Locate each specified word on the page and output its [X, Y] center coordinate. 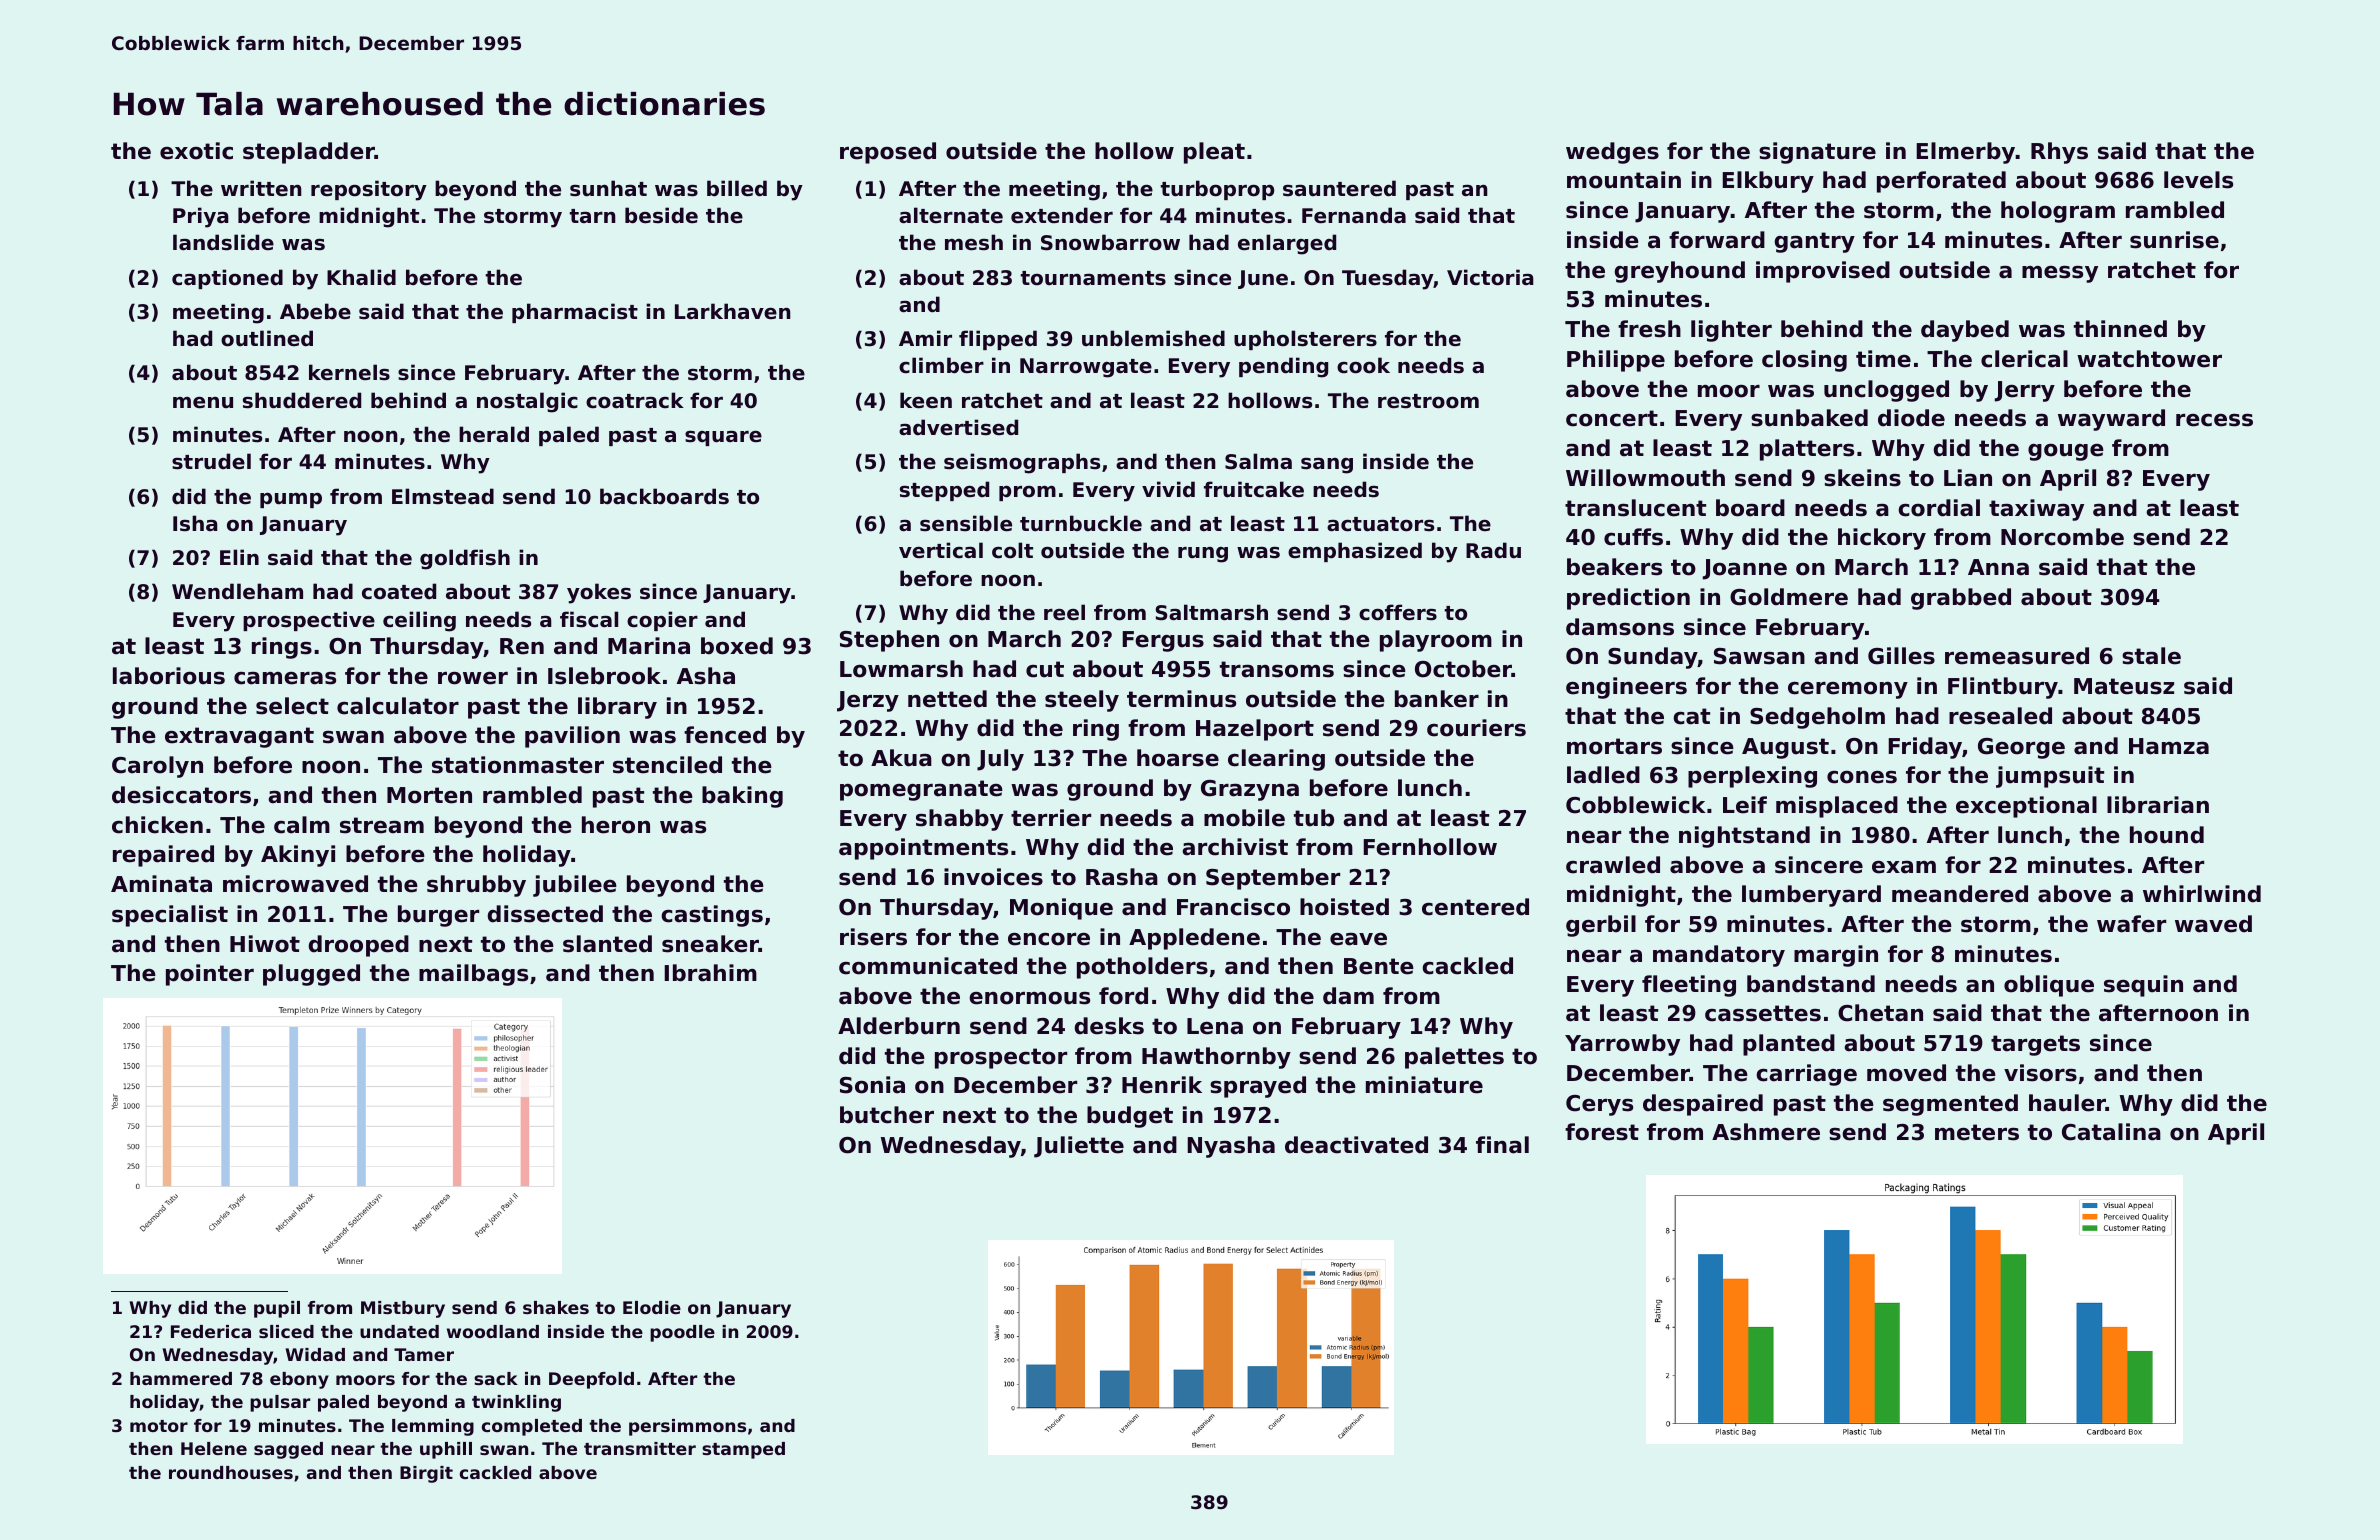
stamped [743, 1450]
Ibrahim [710, 973]
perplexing [1752, 777]
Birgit [426, 1474]
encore [1049, 939]
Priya [201, 217]
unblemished [1153, 338]
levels [2198, 180]
